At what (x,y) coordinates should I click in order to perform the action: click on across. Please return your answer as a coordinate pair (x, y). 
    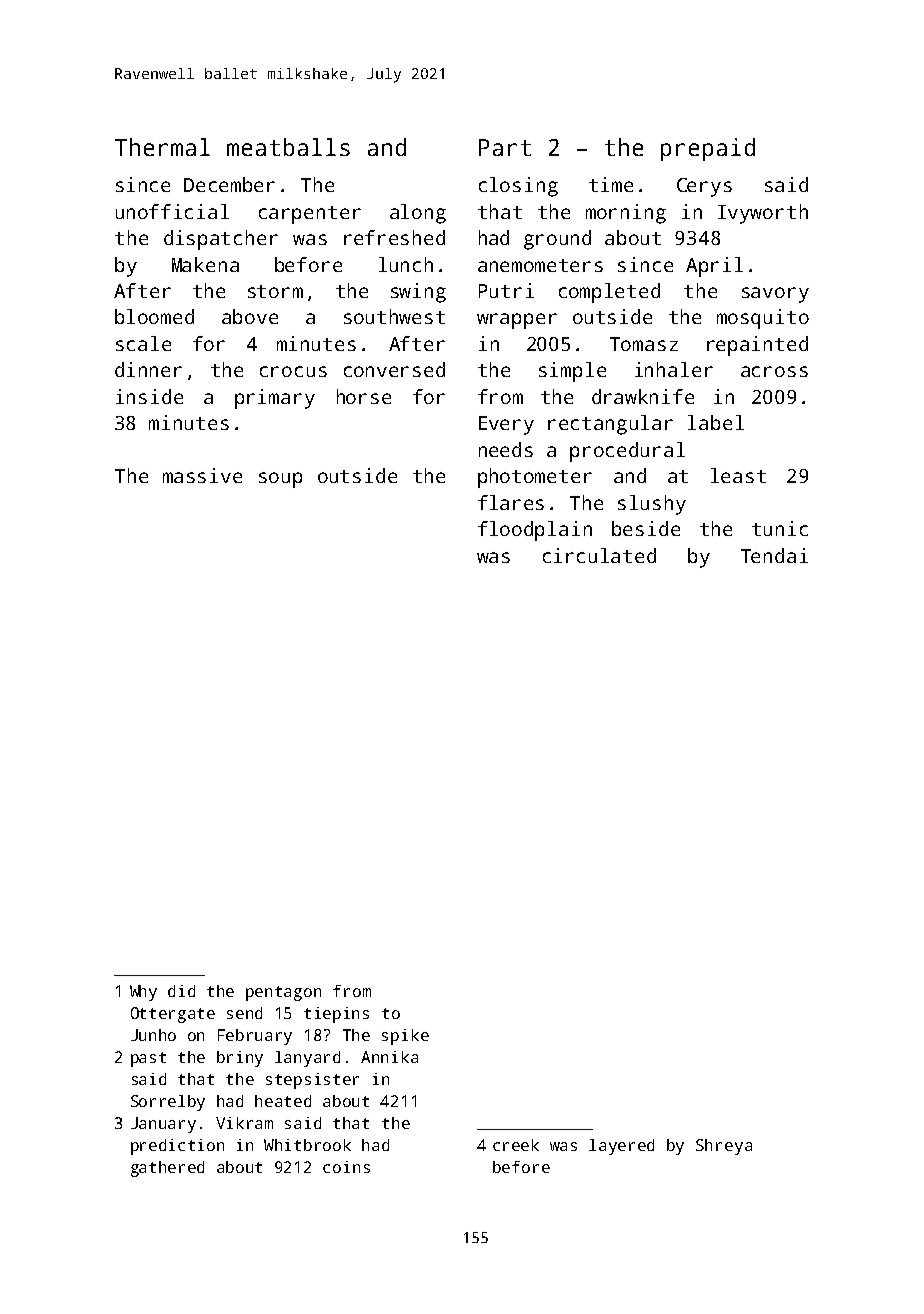
    Looking at the image, I should click on (774, 371).
